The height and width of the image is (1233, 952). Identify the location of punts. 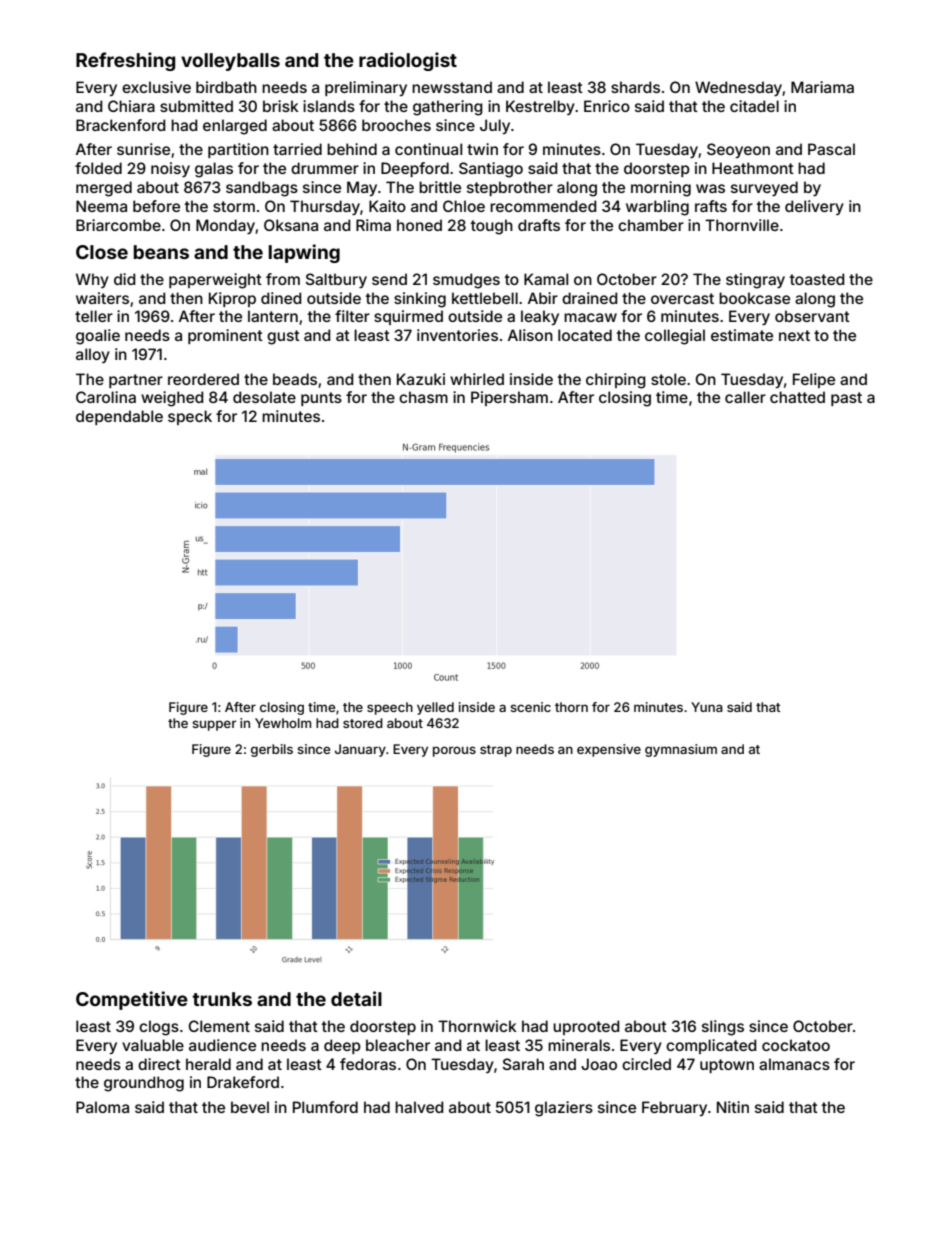
(321, 399).
